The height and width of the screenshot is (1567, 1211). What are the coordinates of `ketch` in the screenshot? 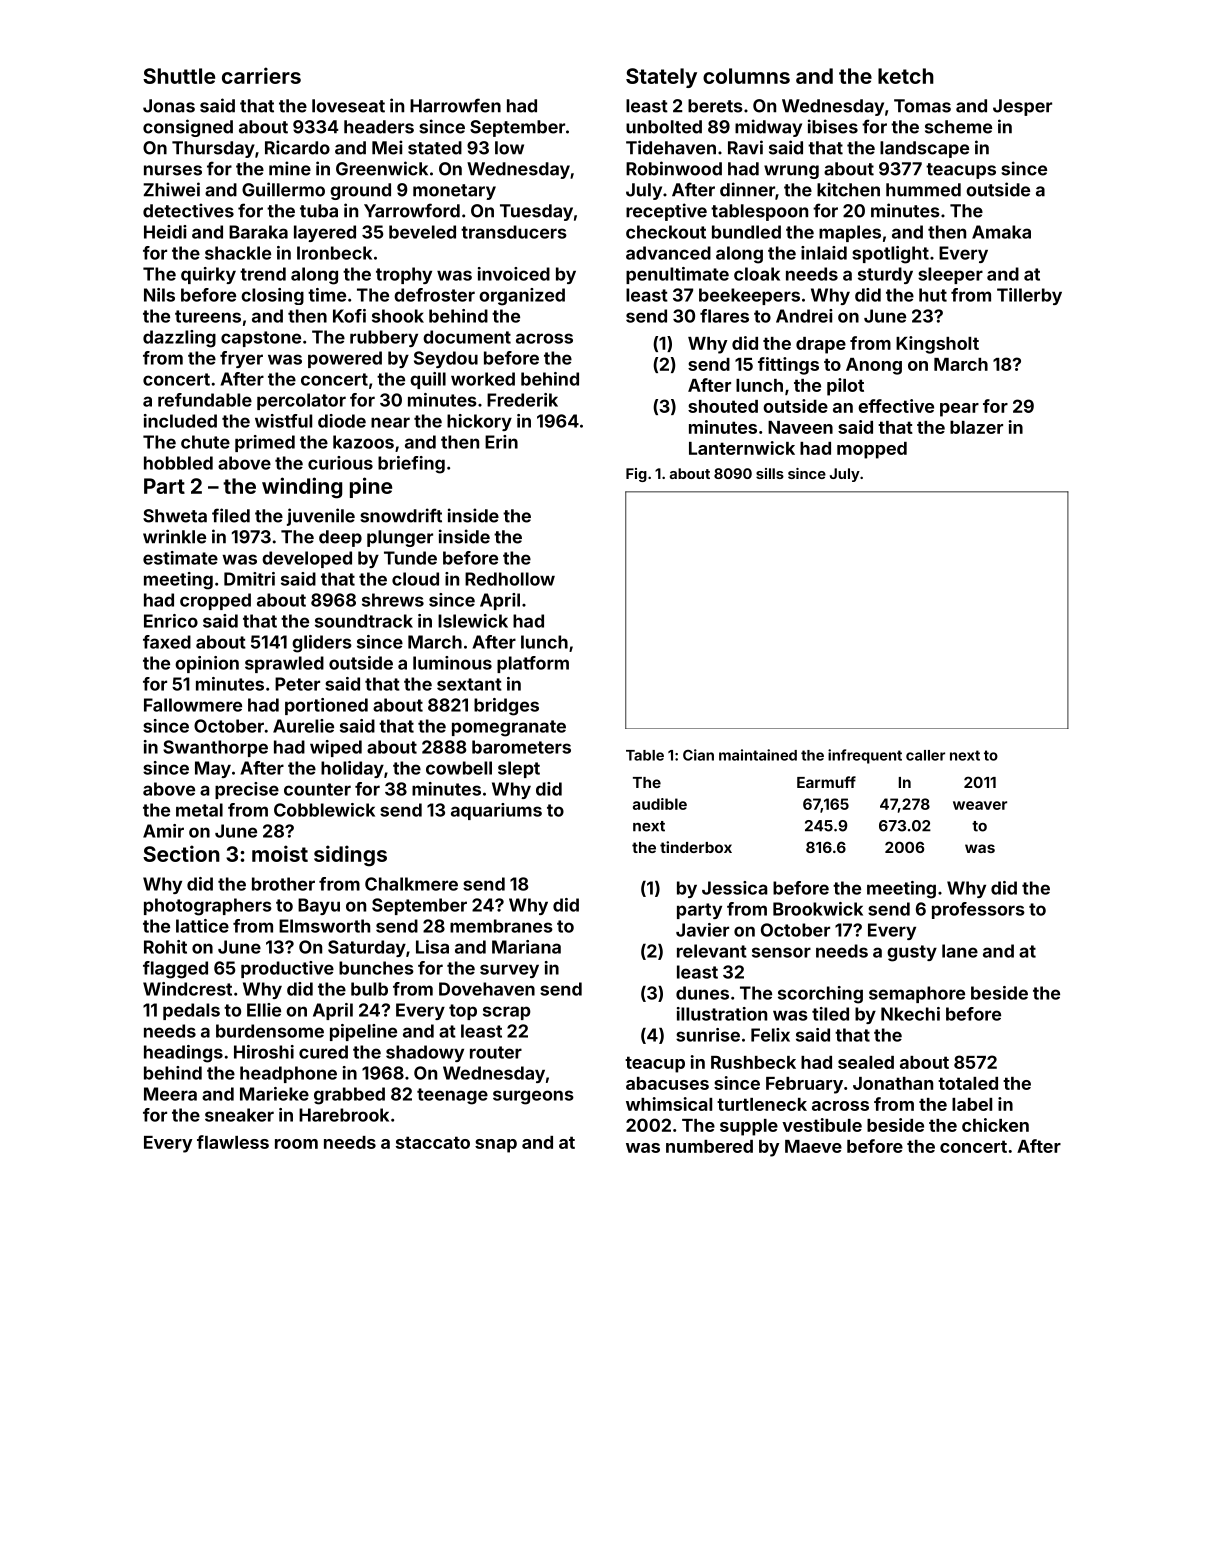 It's located at (906, 76).
